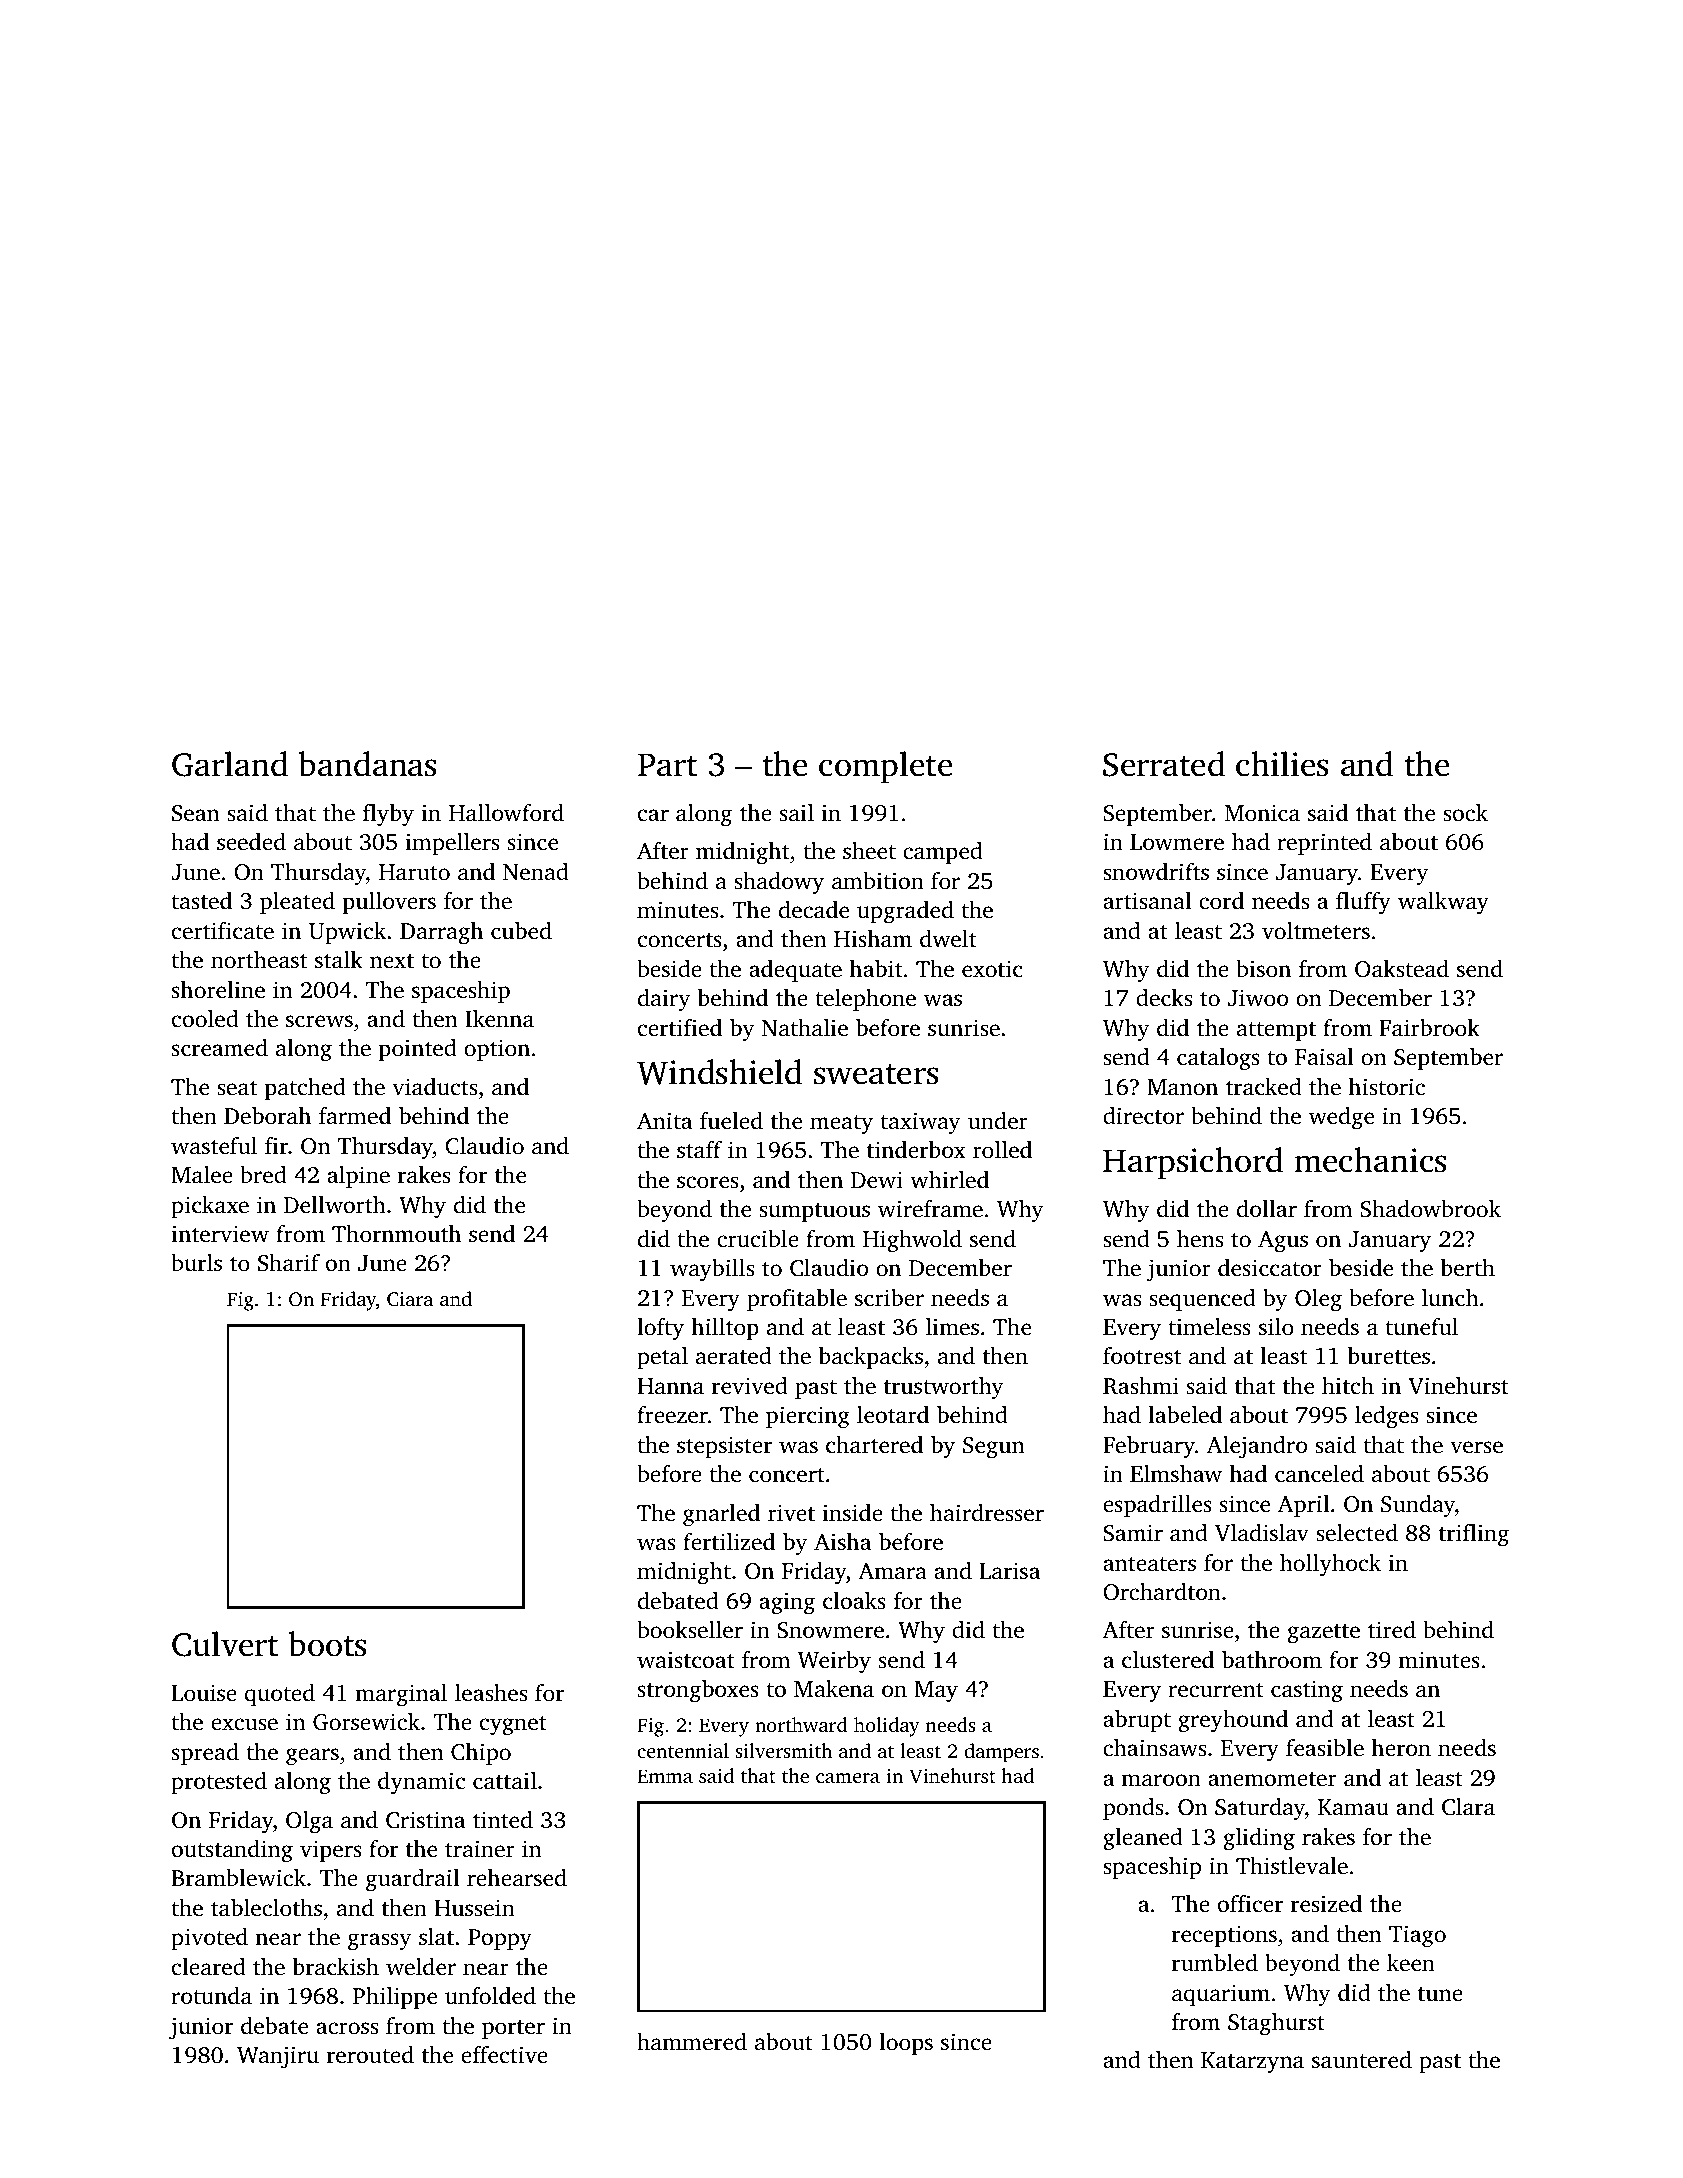  Describe the element at coordinates (998, 1121) in the image. I see `under` at that location.
